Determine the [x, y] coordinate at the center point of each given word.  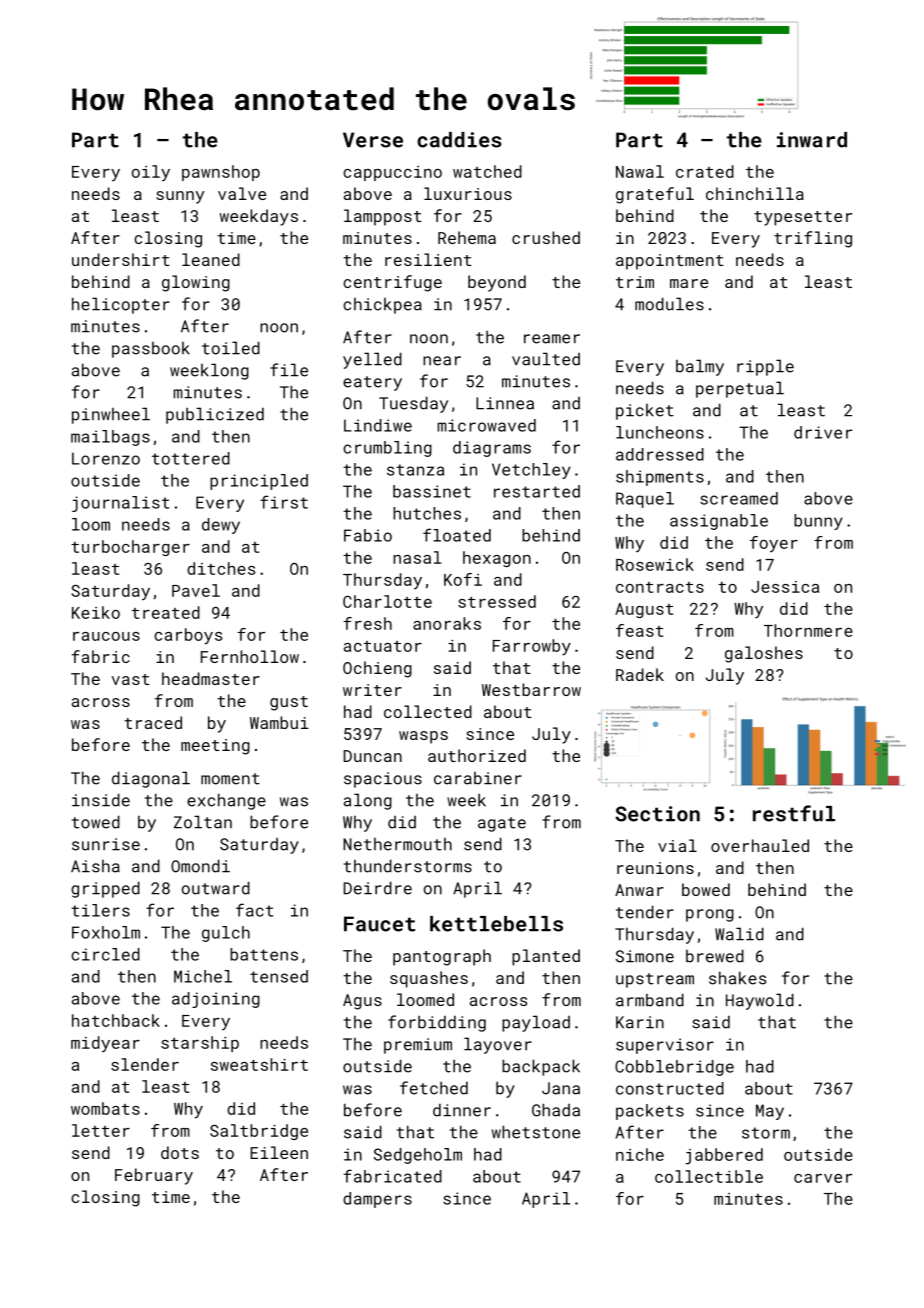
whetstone [536, 1132]
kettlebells [496, 924]
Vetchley [531, 471]
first [284, 502]
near [442, 361]
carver [823, 1178]
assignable [719, 522]
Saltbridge [259, 1132]
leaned [211, 259]
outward [216, 888]
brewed [715, 956]
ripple [765, 367]
